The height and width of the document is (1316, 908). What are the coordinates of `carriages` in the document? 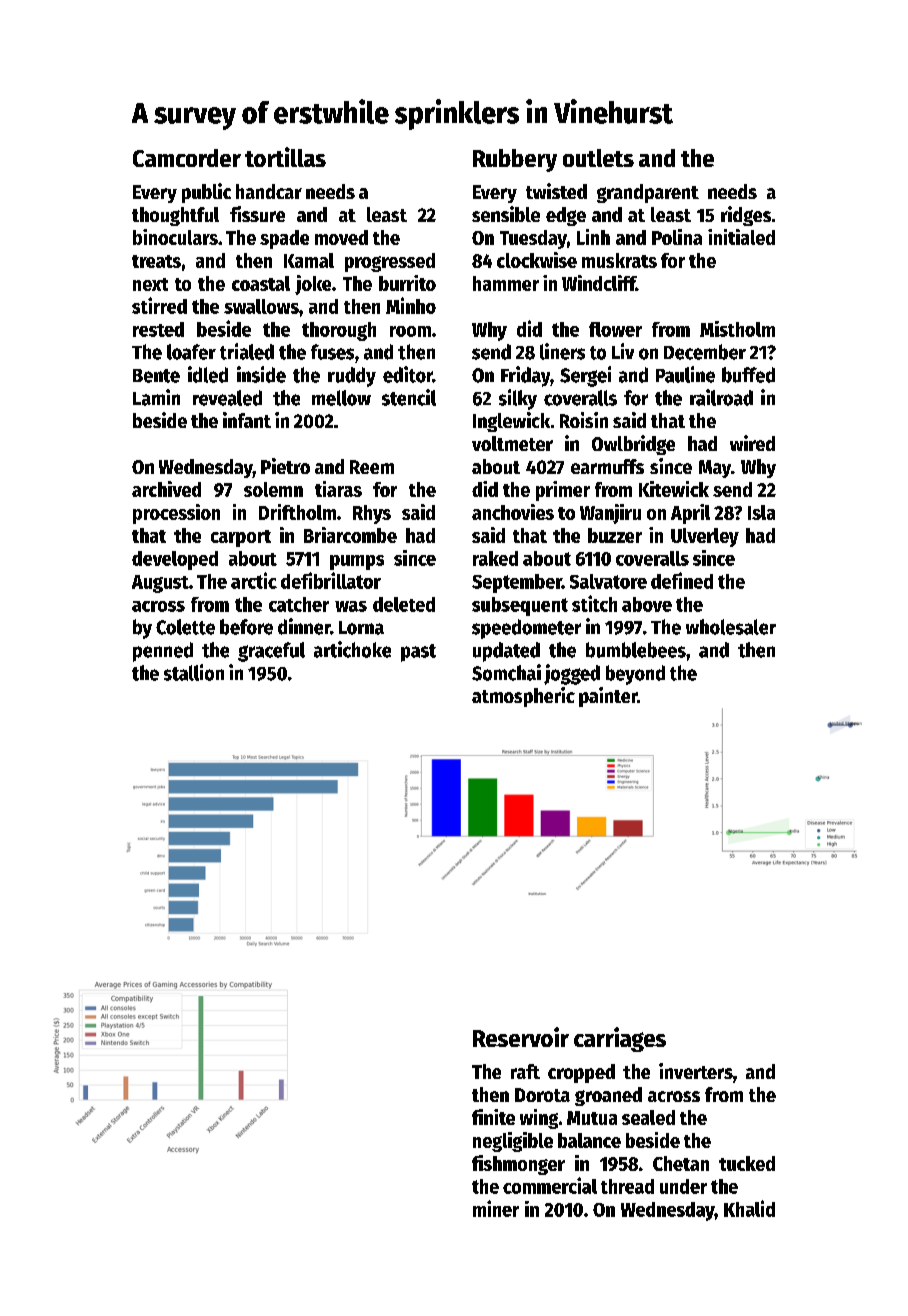 It's located at (620, 1039).
